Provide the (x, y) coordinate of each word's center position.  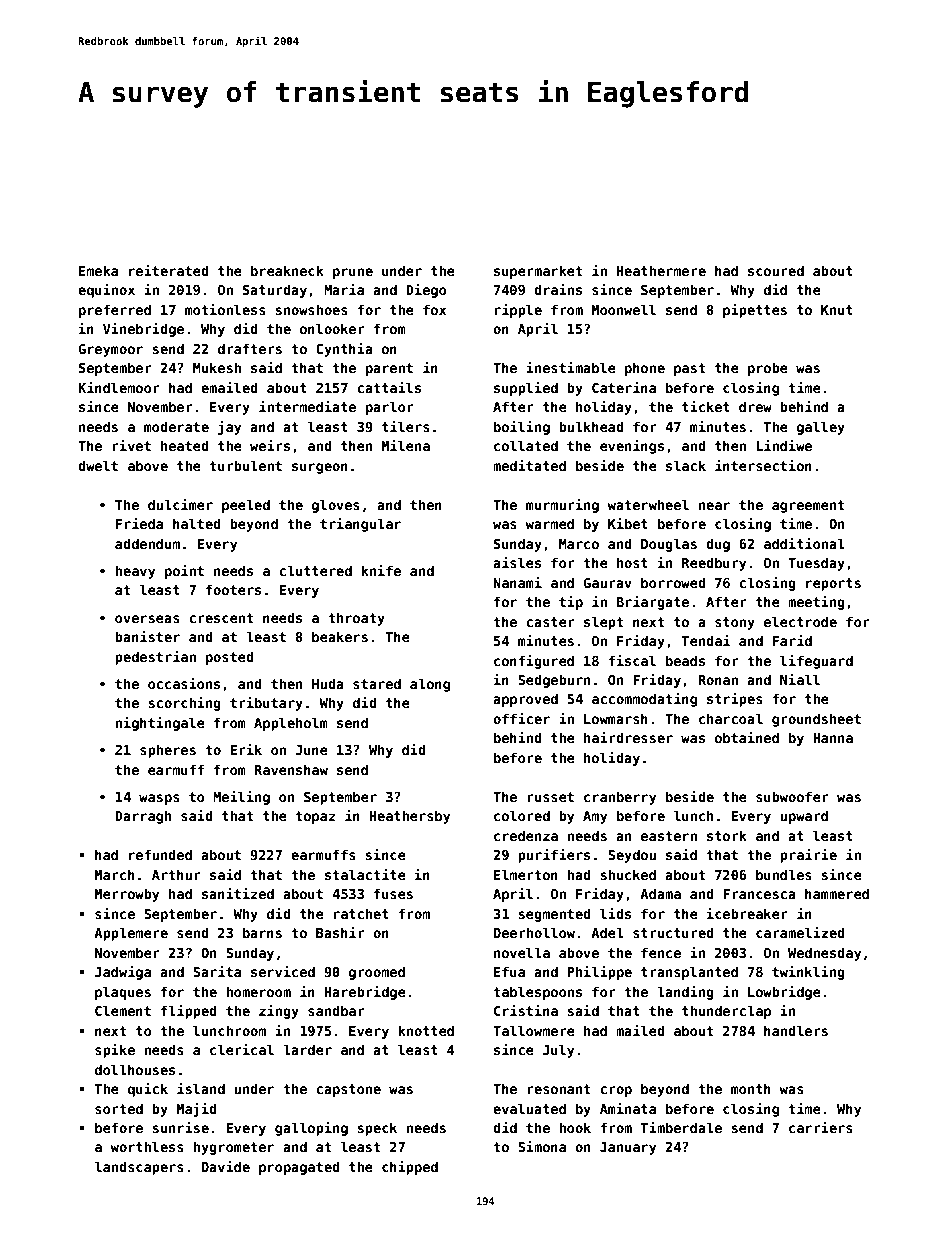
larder (307, 1049)
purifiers (554, 856)
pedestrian (155, 658)
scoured (776, 270)
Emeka (98, 270)
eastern (669, 836)
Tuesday (816, 564)
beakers (340, 636)
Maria (344, 289)
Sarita (217, 971)
